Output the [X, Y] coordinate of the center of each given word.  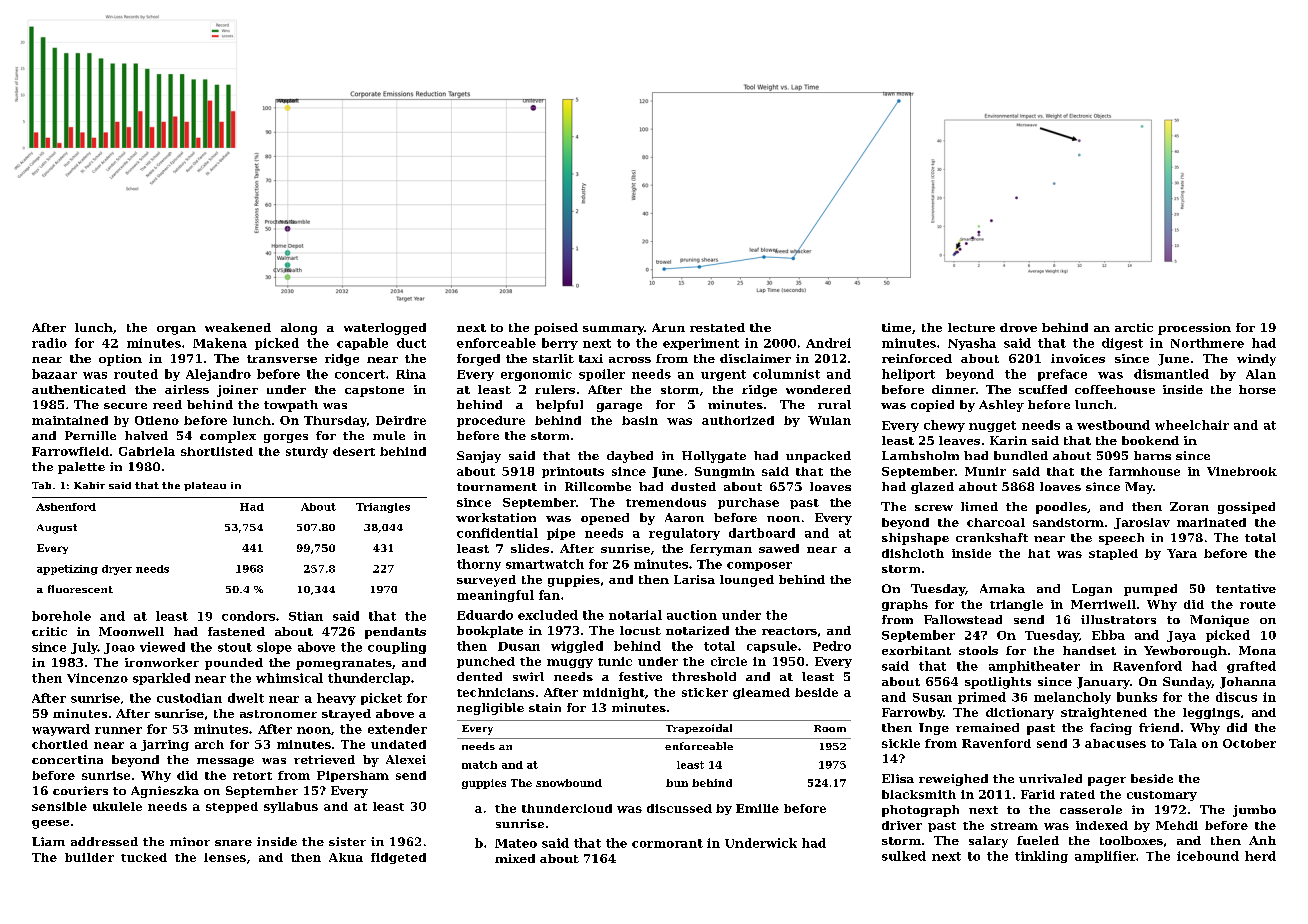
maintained [70, 420]
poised [556, 329]
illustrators [1118, 619]
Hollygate [714, 457]
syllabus [291, 807]
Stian [306, 616]
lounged [747, 581]
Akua [346, 857]
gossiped [1246, 508]
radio [49, 343]
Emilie [757, 808]
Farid [1038, 794]
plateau [205, 486]
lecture [971, 327]
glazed [932, 488]
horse [1257, 389]
